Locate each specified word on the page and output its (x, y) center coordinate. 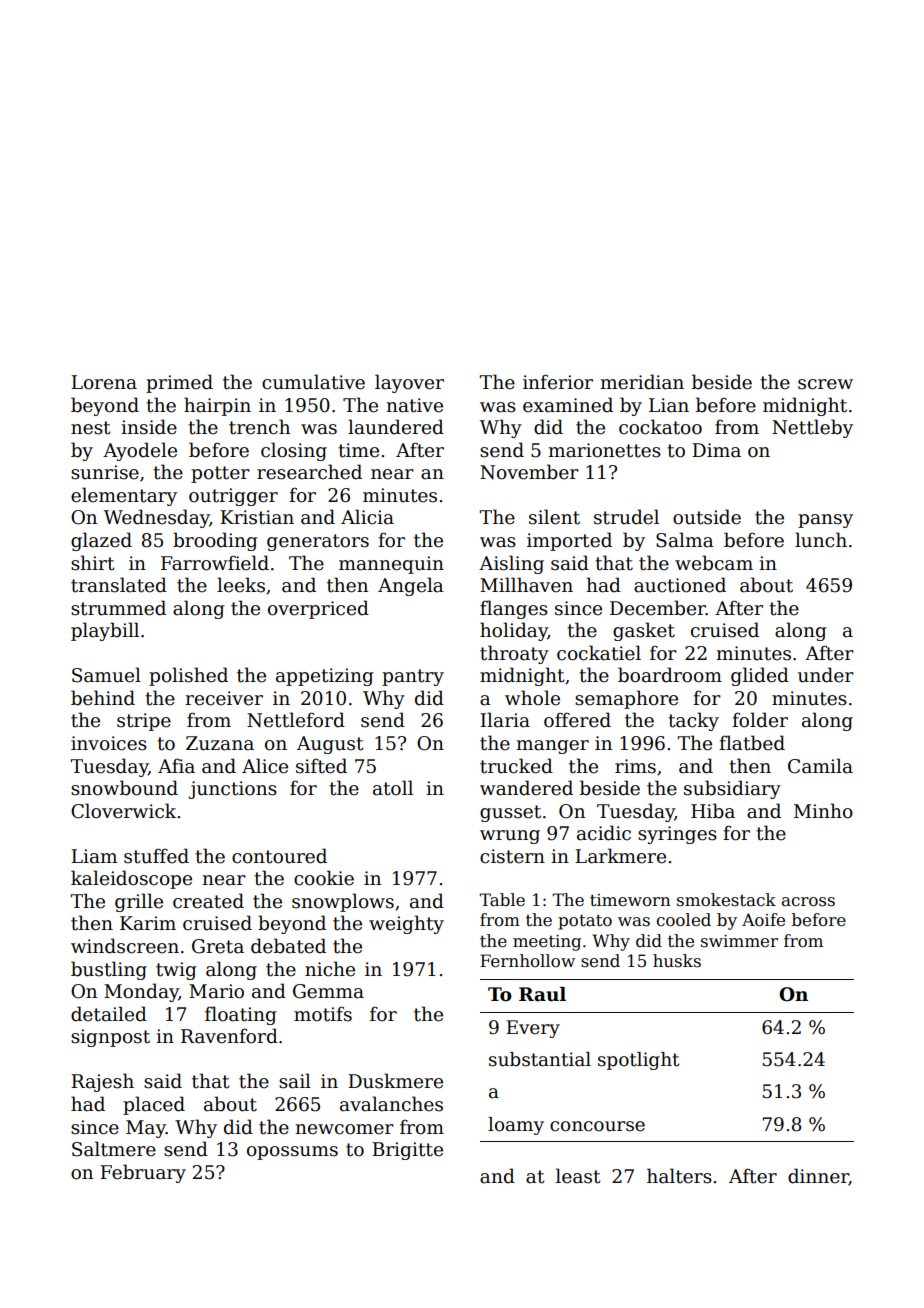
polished (188, 676)
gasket (644, 631)
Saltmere (114, 1149)
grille (139, 902)
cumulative (313, 382)
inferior (558, 382)
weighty (406, 924)
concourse (597, 1126)
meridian (642, 382)
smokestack (726, 900)
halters (679, 1176)
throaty (514, 654)
